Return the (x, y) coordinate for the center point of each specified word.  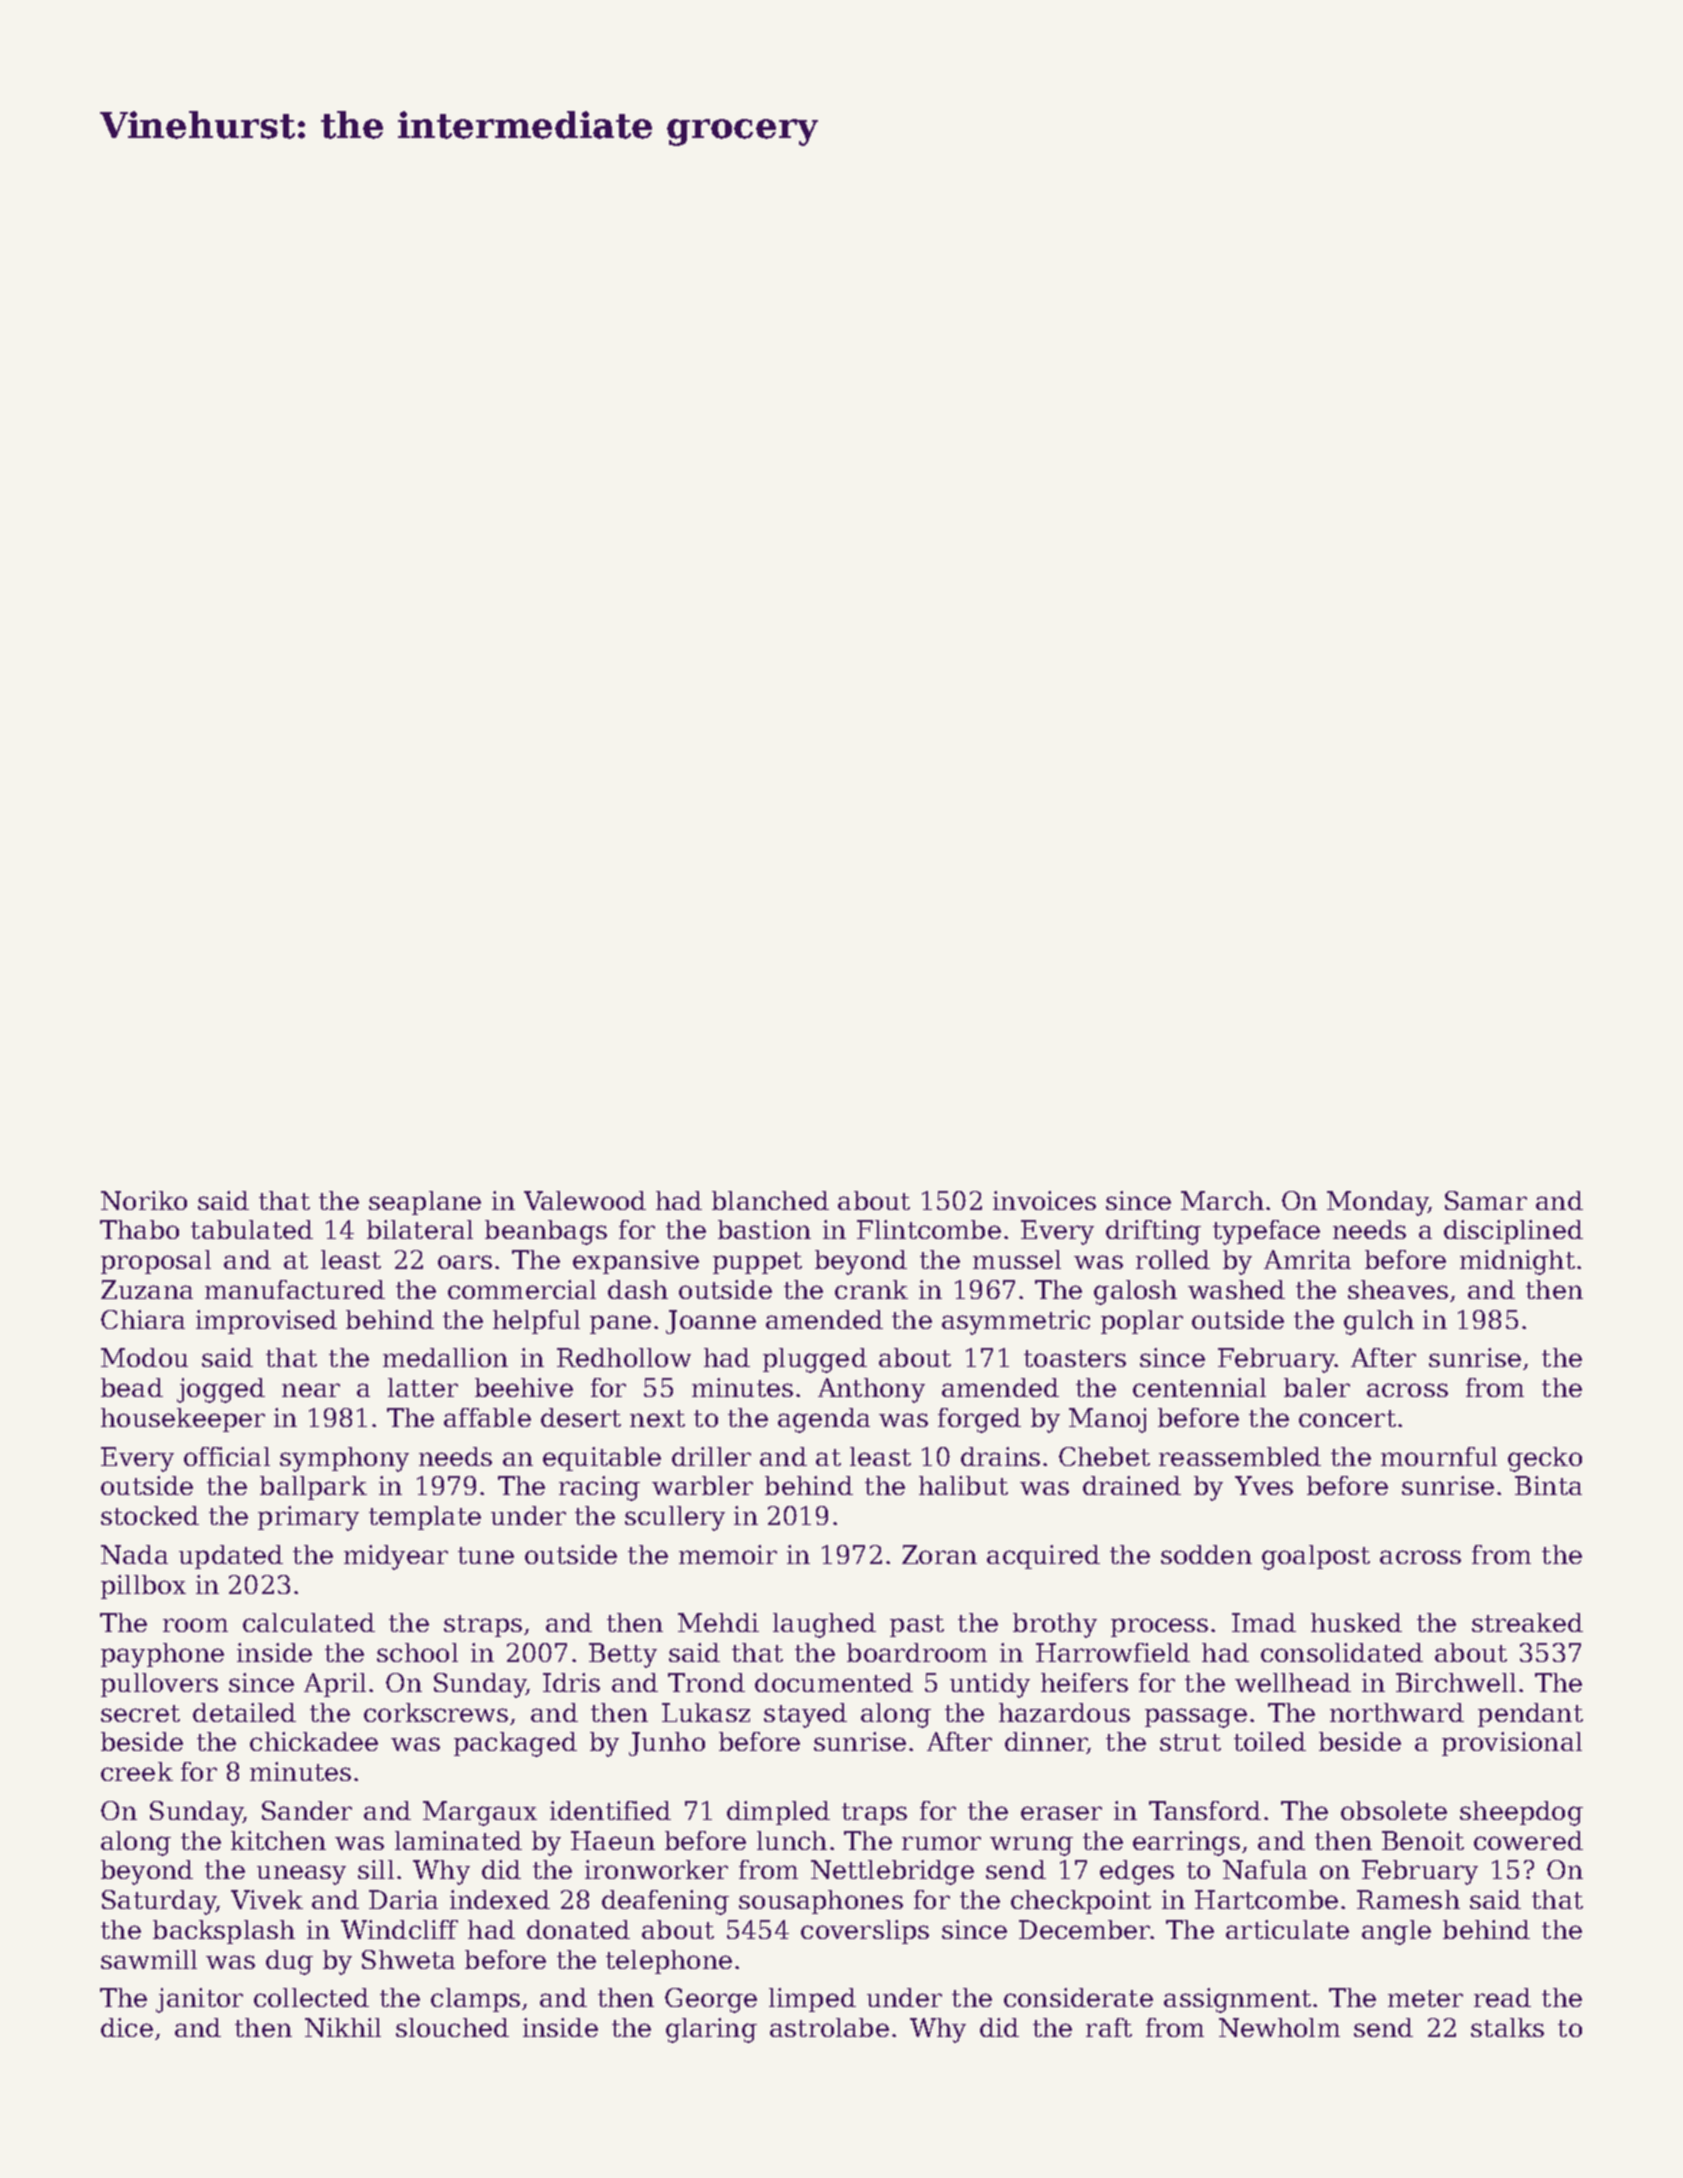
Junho (667, 1744)
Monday (1377, 1203)
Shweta (408, 1959)
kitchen (278, 1840)
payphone (162, 1655)
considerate (1078, 1997)
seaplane (425, 1203)
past (917, 1626)
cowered (1528, 1840)
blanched (770, 1200)
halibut (963, 1485)
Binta (1548, 1485)
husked (1356, 1622)
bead (132, 1387)
